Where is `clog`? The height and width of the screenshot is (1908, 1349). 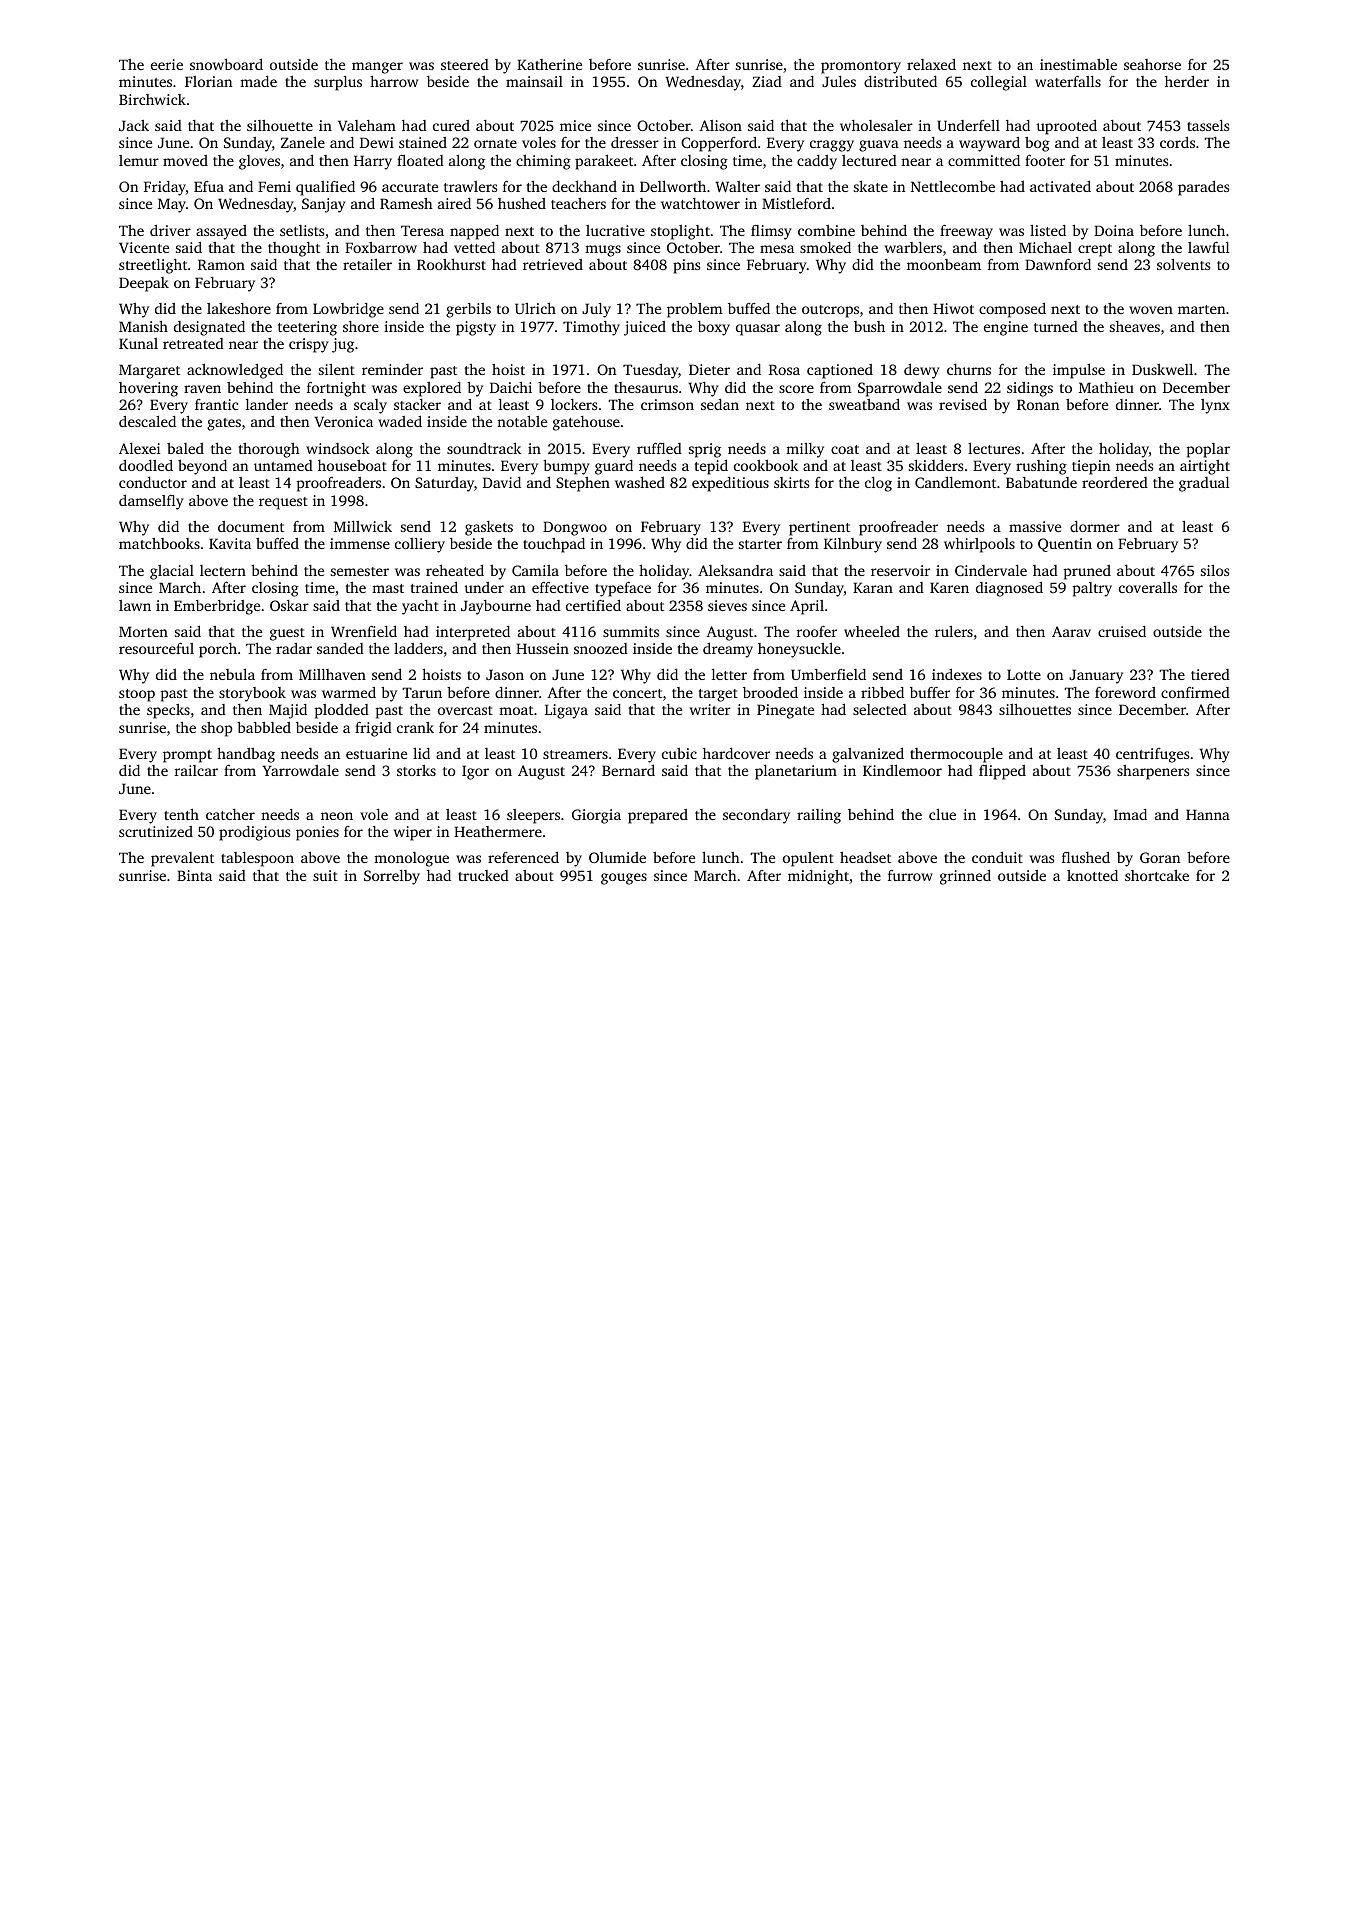
clog is located at coordinates (878, 484).
